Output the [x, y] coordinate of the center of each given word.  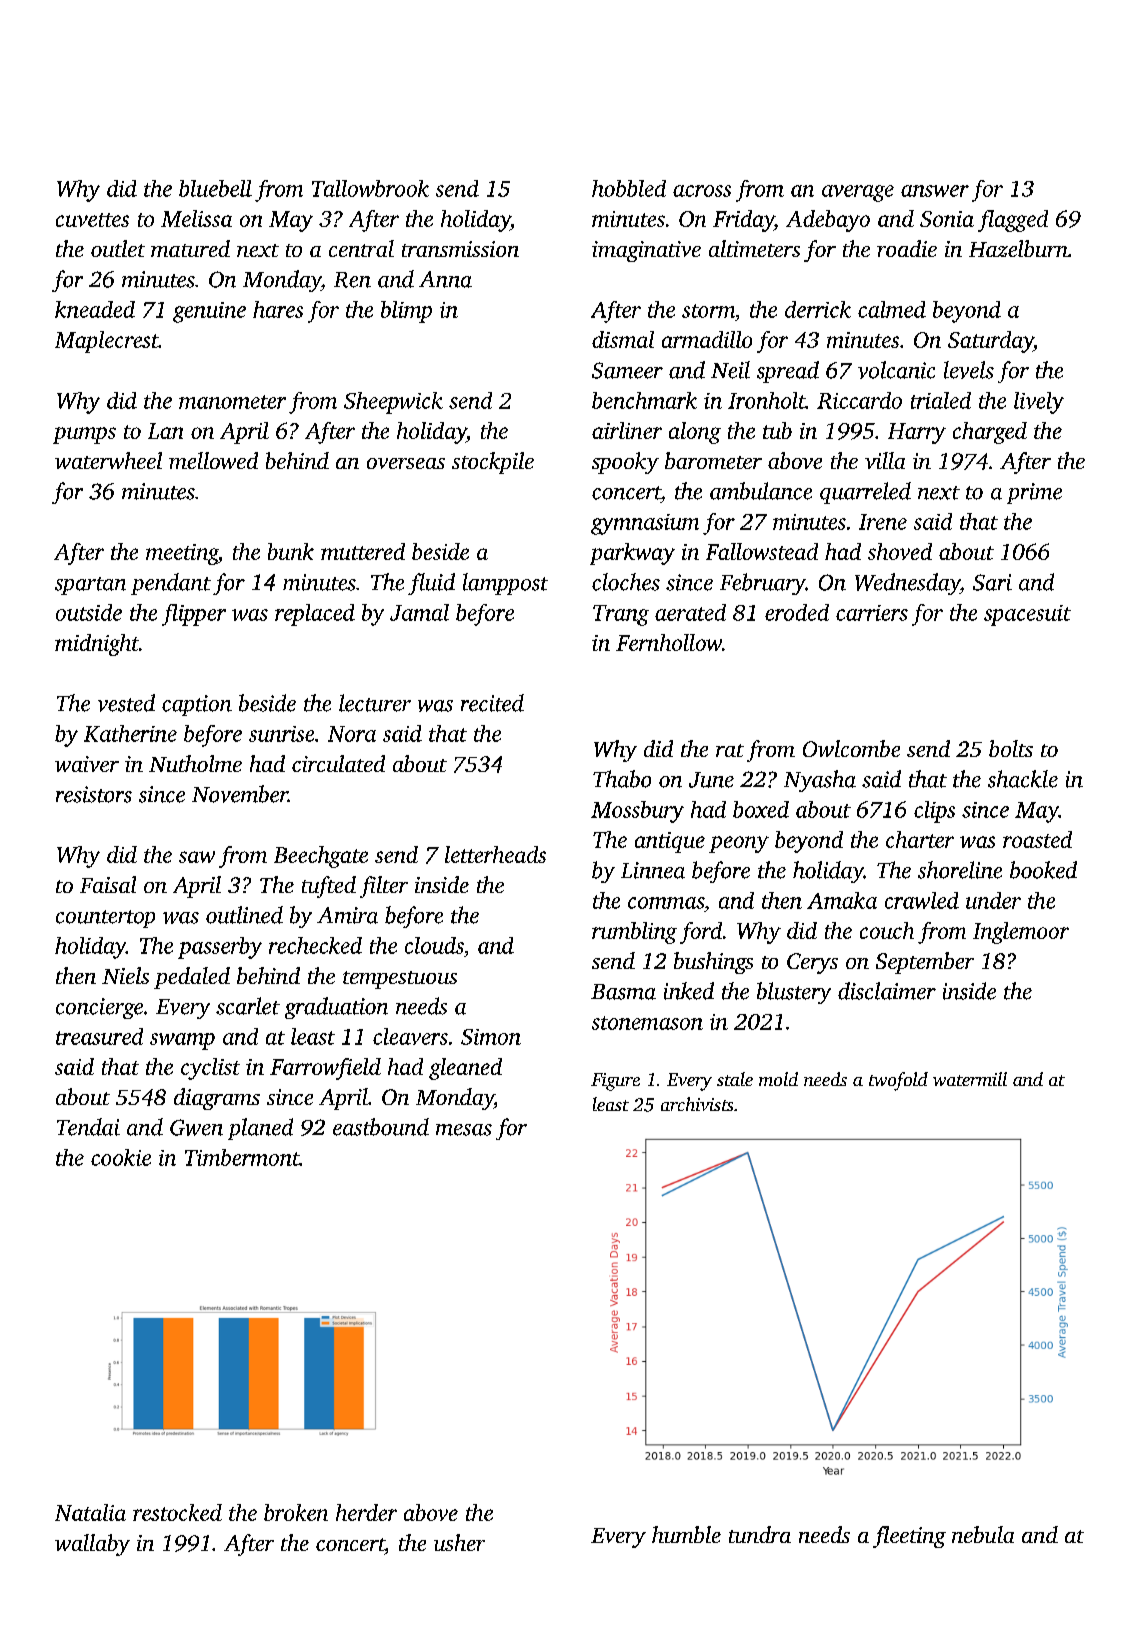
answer [935, 191]
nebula [983, 1534]
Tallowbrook [370, 188]
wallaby [92, 1545]
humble [686, 1534]
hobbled [629, 188]
